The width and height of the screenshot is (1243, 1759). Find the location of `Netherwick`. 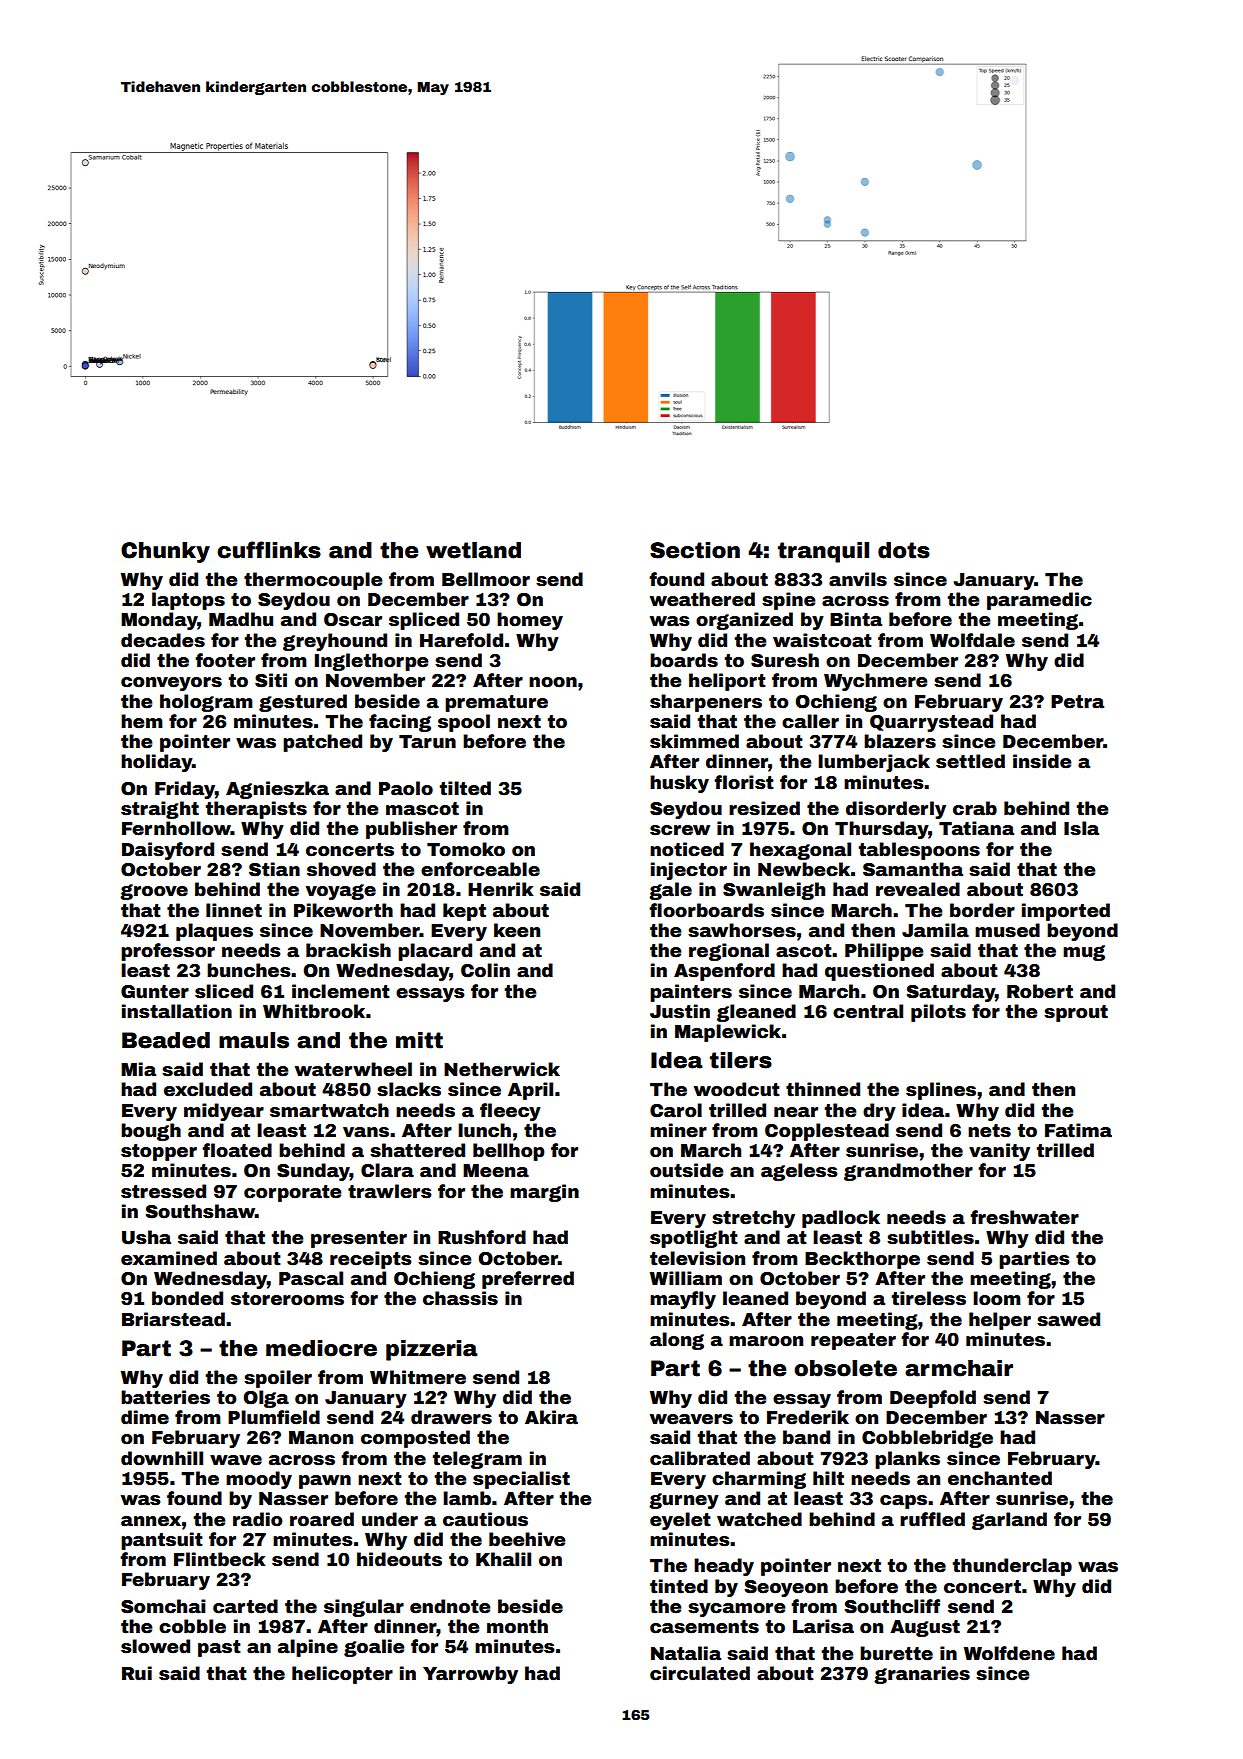

Netherwick is located at coordinates (502, 1069).
